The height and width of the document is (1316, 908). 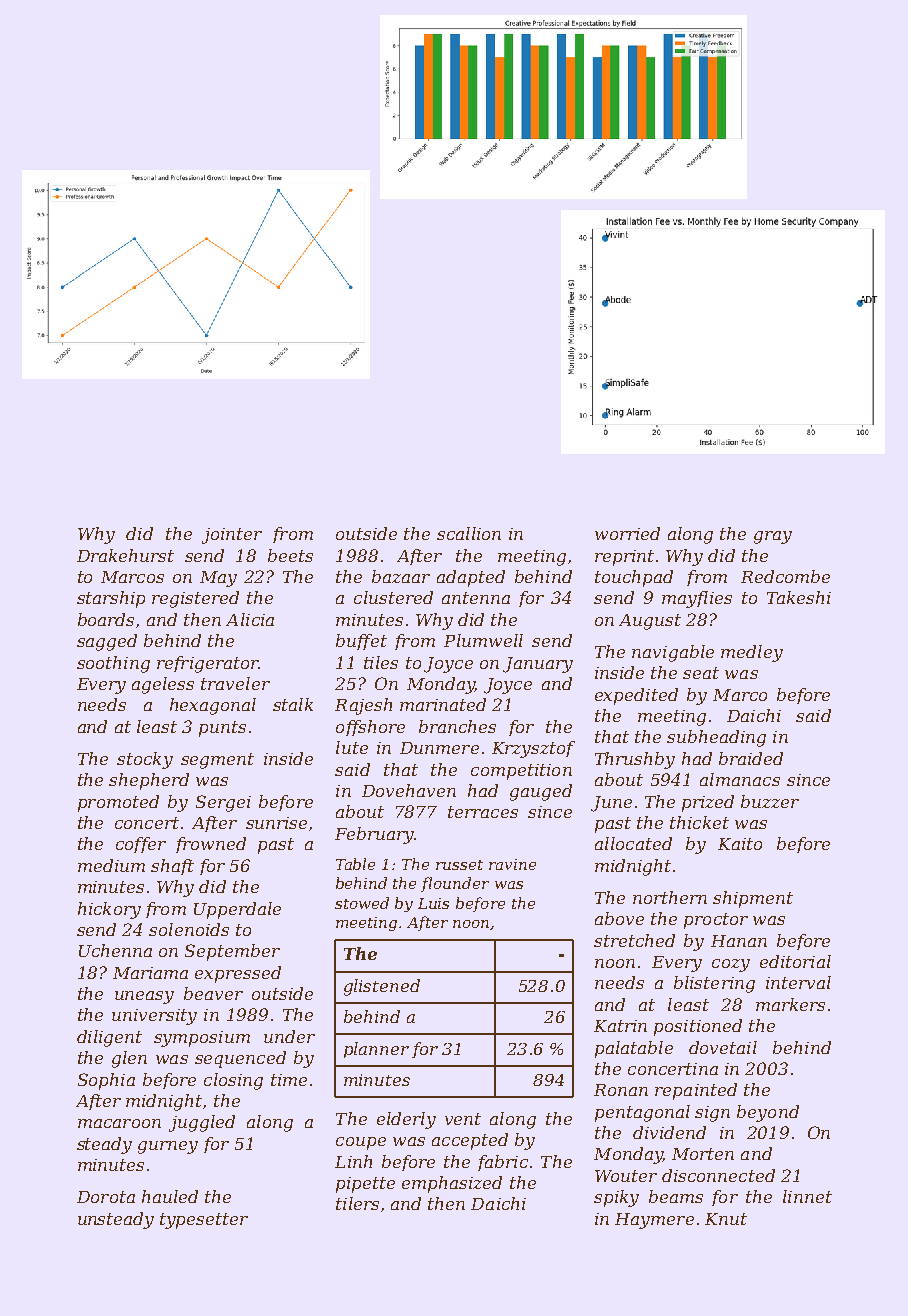 I want to click on Uchenna, so click(x=115, y=950).
